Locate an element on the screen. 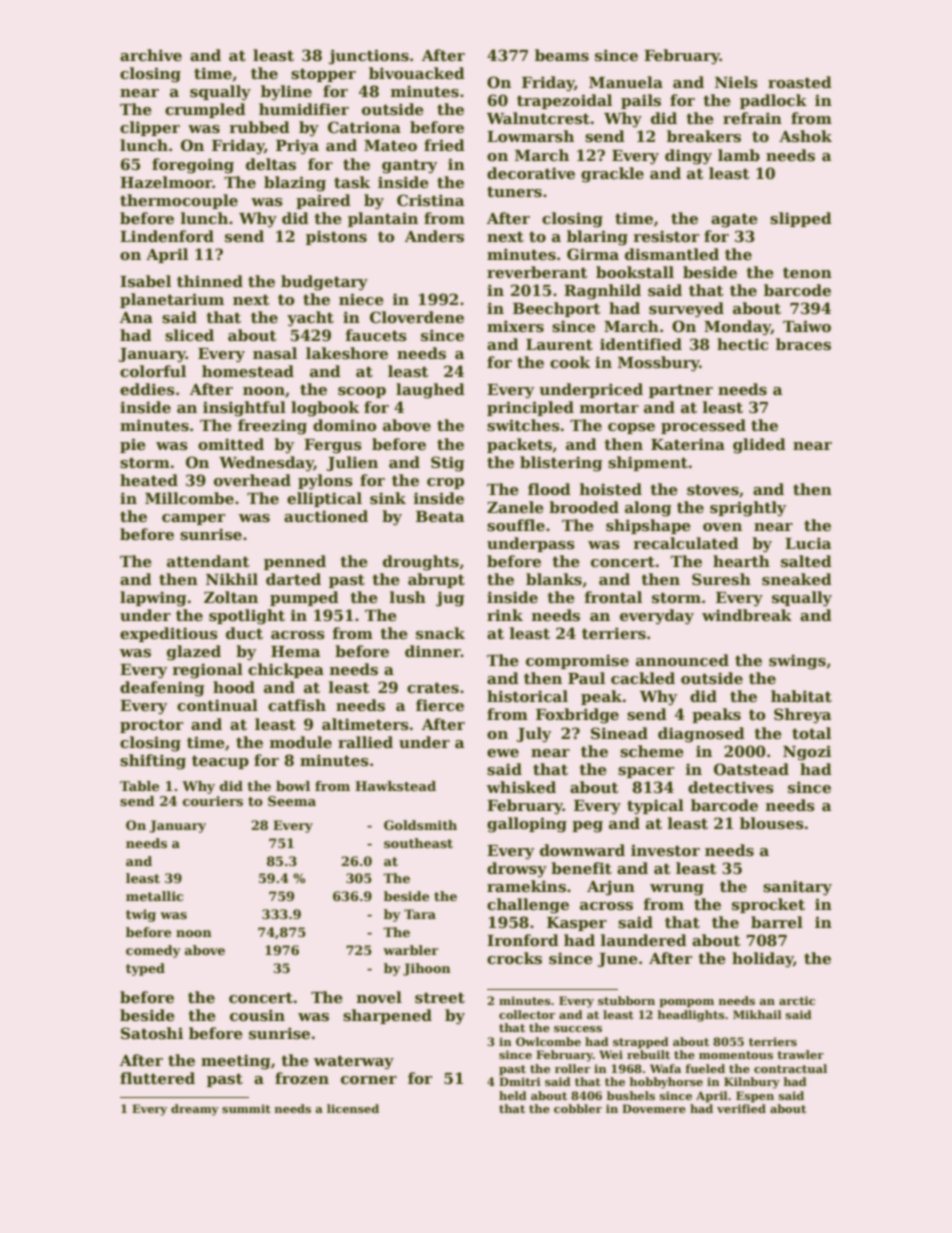  Katerina is located at coordinates (688, 444).
